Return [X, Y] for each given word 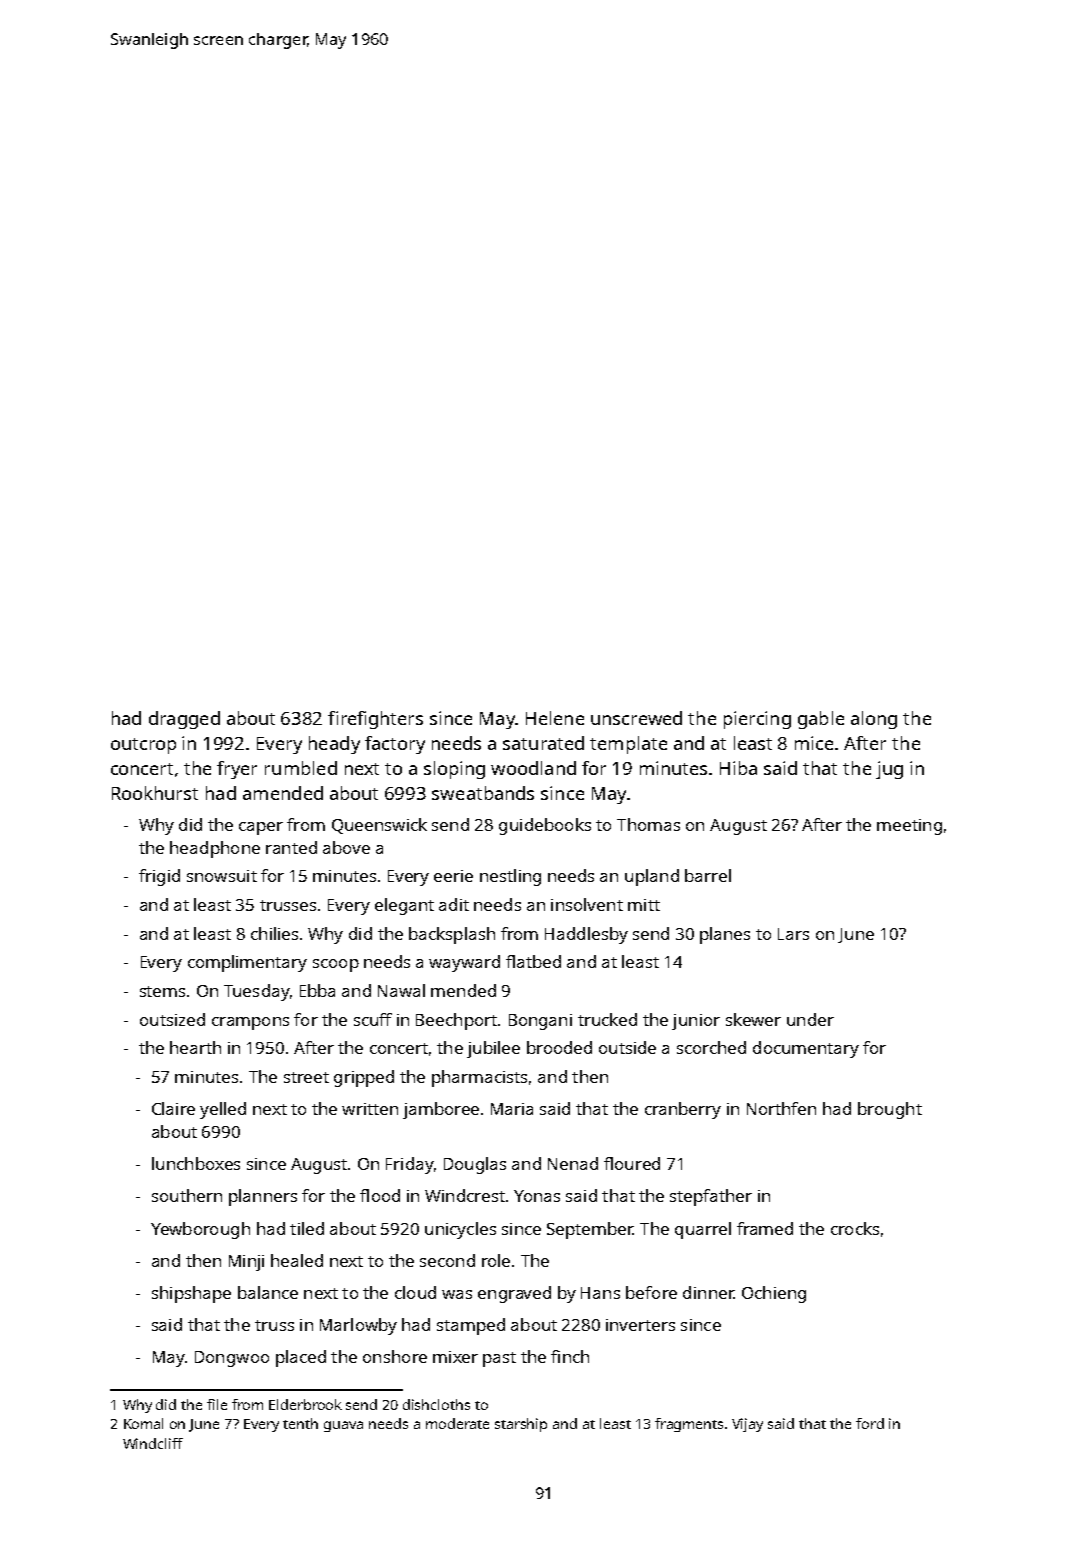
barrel [708, 875]
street [306, 1077]
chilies [274, 933]
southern [187, 1195]
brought [890, 1110]
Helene [555, 718]
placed [301, 1358]
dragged [184, 720]
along [874, 720]
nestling [510, 877]
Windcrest [465, 1195]
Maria [512, 1109]
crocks [855, 1228]
